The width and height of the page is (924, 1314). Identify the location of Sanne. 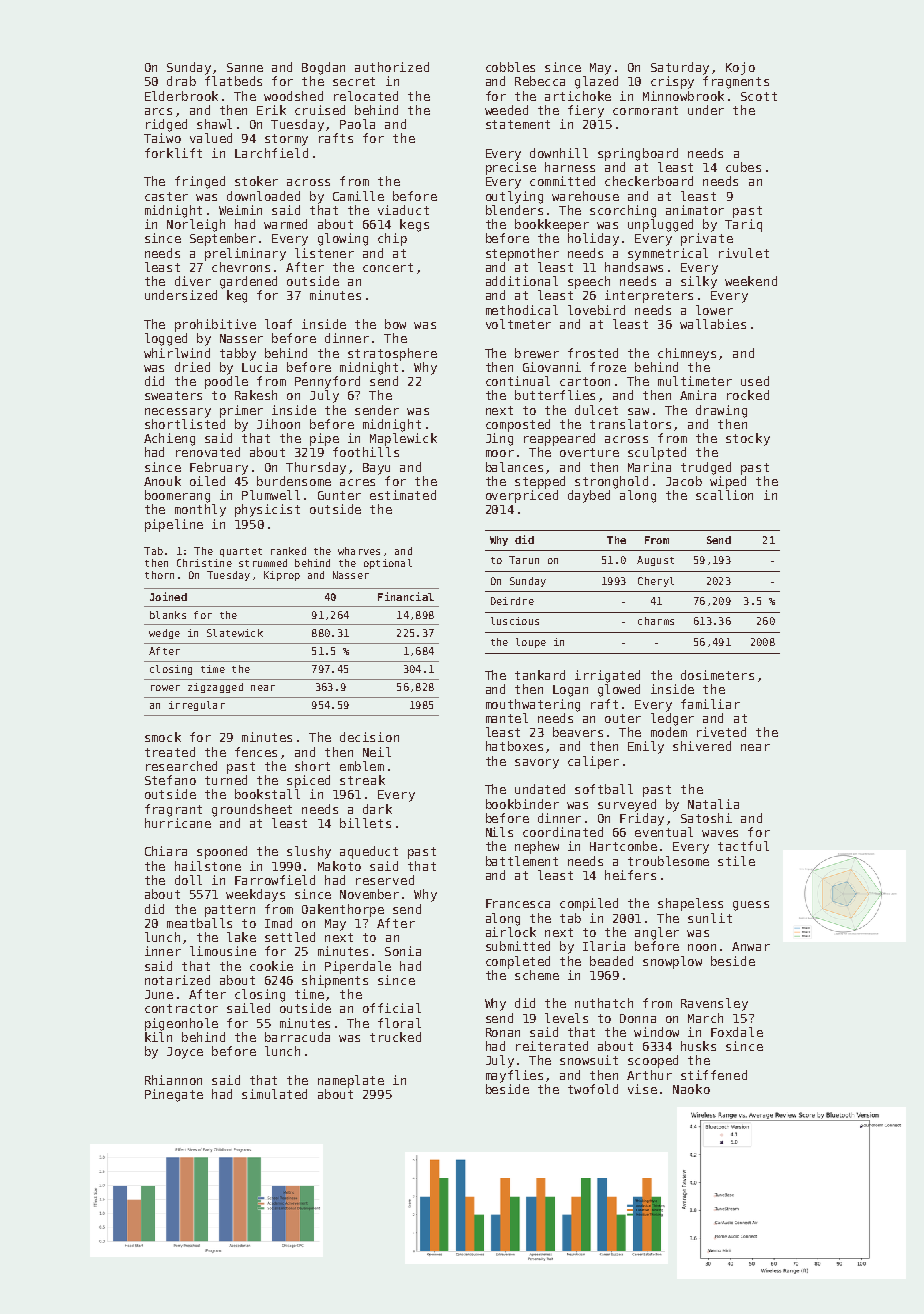
(245, 67).
